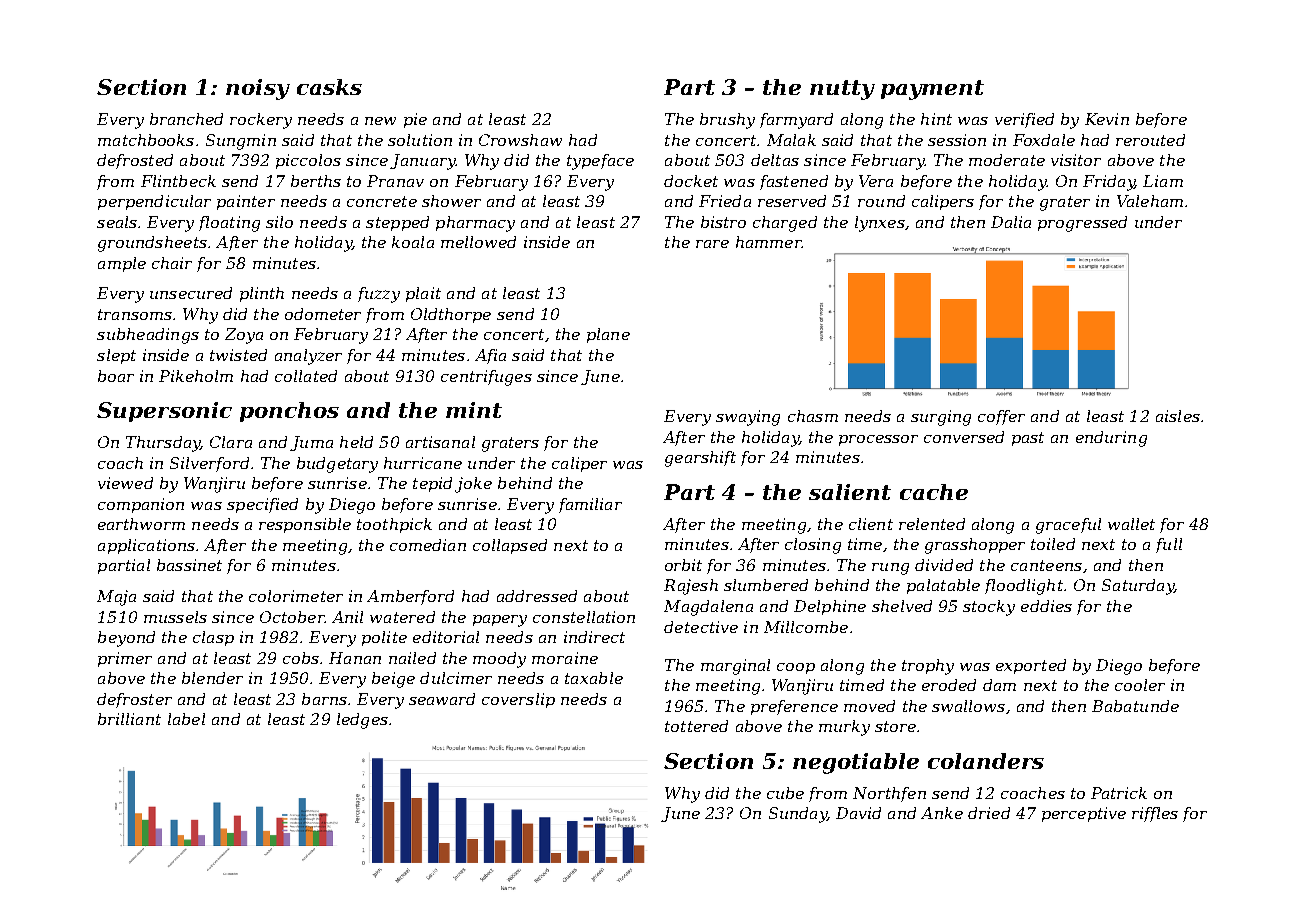 The height and width of the screenshot is (924, 1308). What do you see at coordinates (842, 90) in the screenshot?
I see `nutty` at bounding box center [842, 90].
